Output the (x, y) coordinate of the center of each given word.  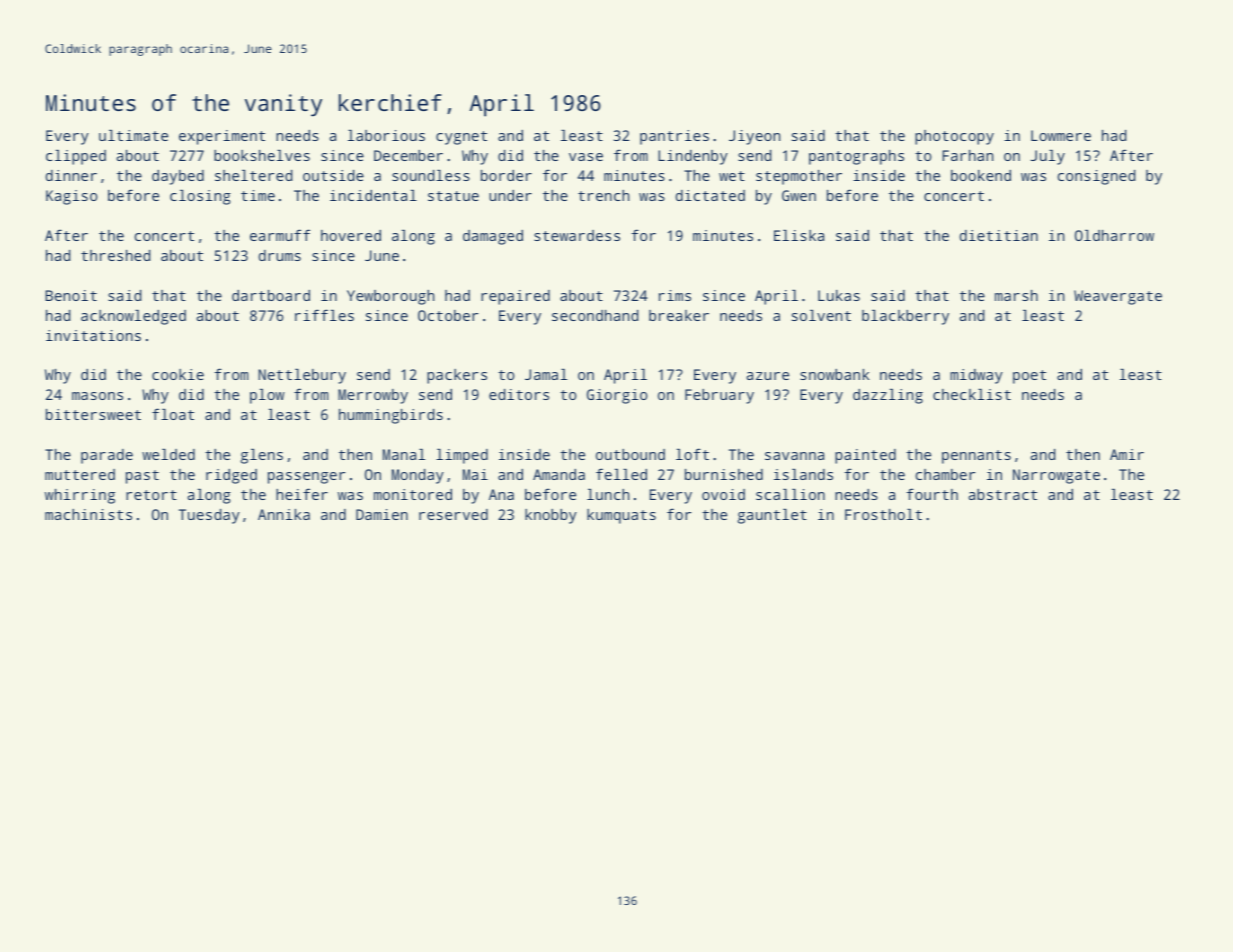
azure (768, 376)
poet (1029, 377)
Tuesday (209, 516)
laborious (386, 135)
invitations (93, 335)
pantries (674, 137)
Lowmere (1061, 135)
